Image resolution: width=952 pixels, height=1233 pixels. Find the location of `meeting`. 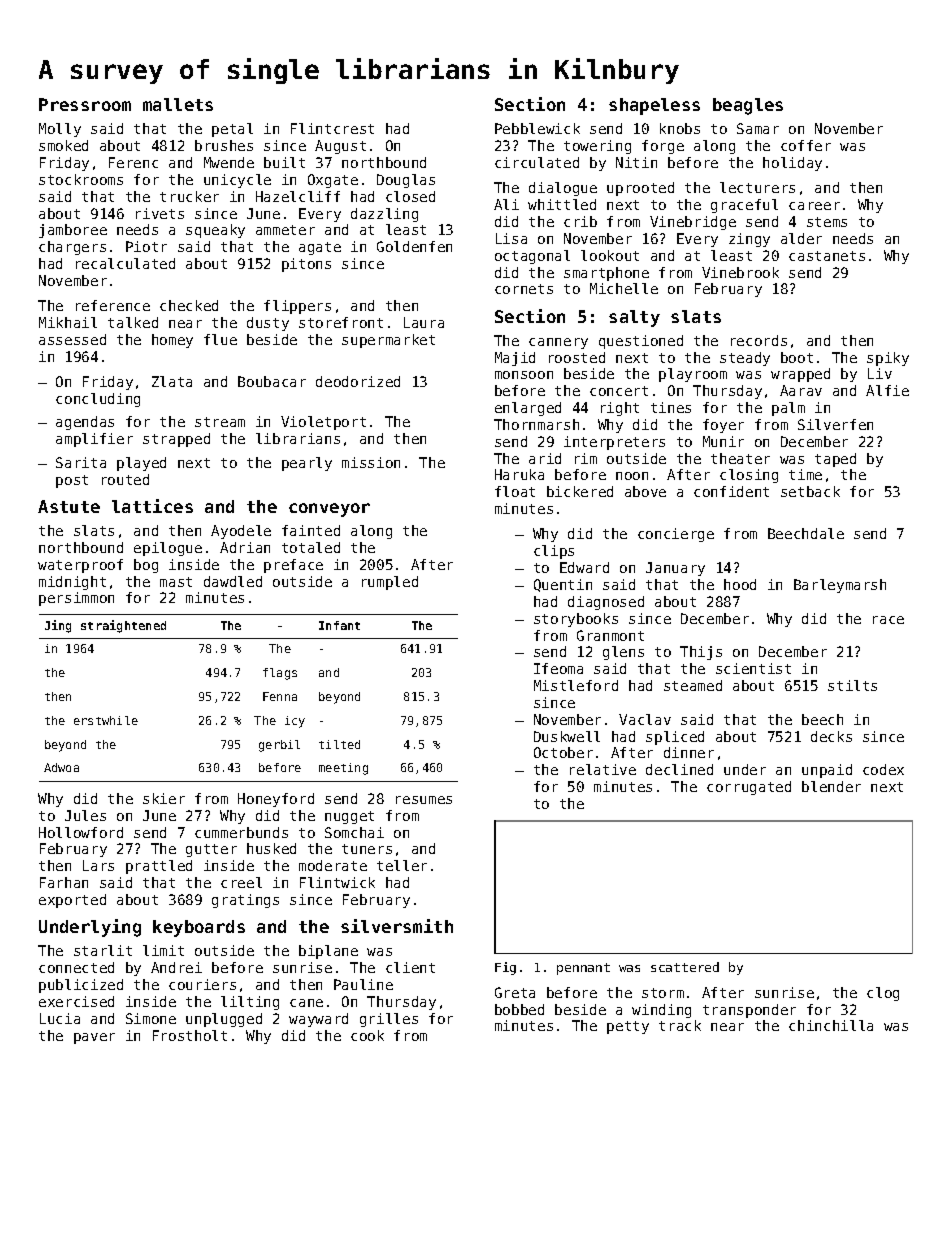

meeting is located at coordinates (343, 769).
